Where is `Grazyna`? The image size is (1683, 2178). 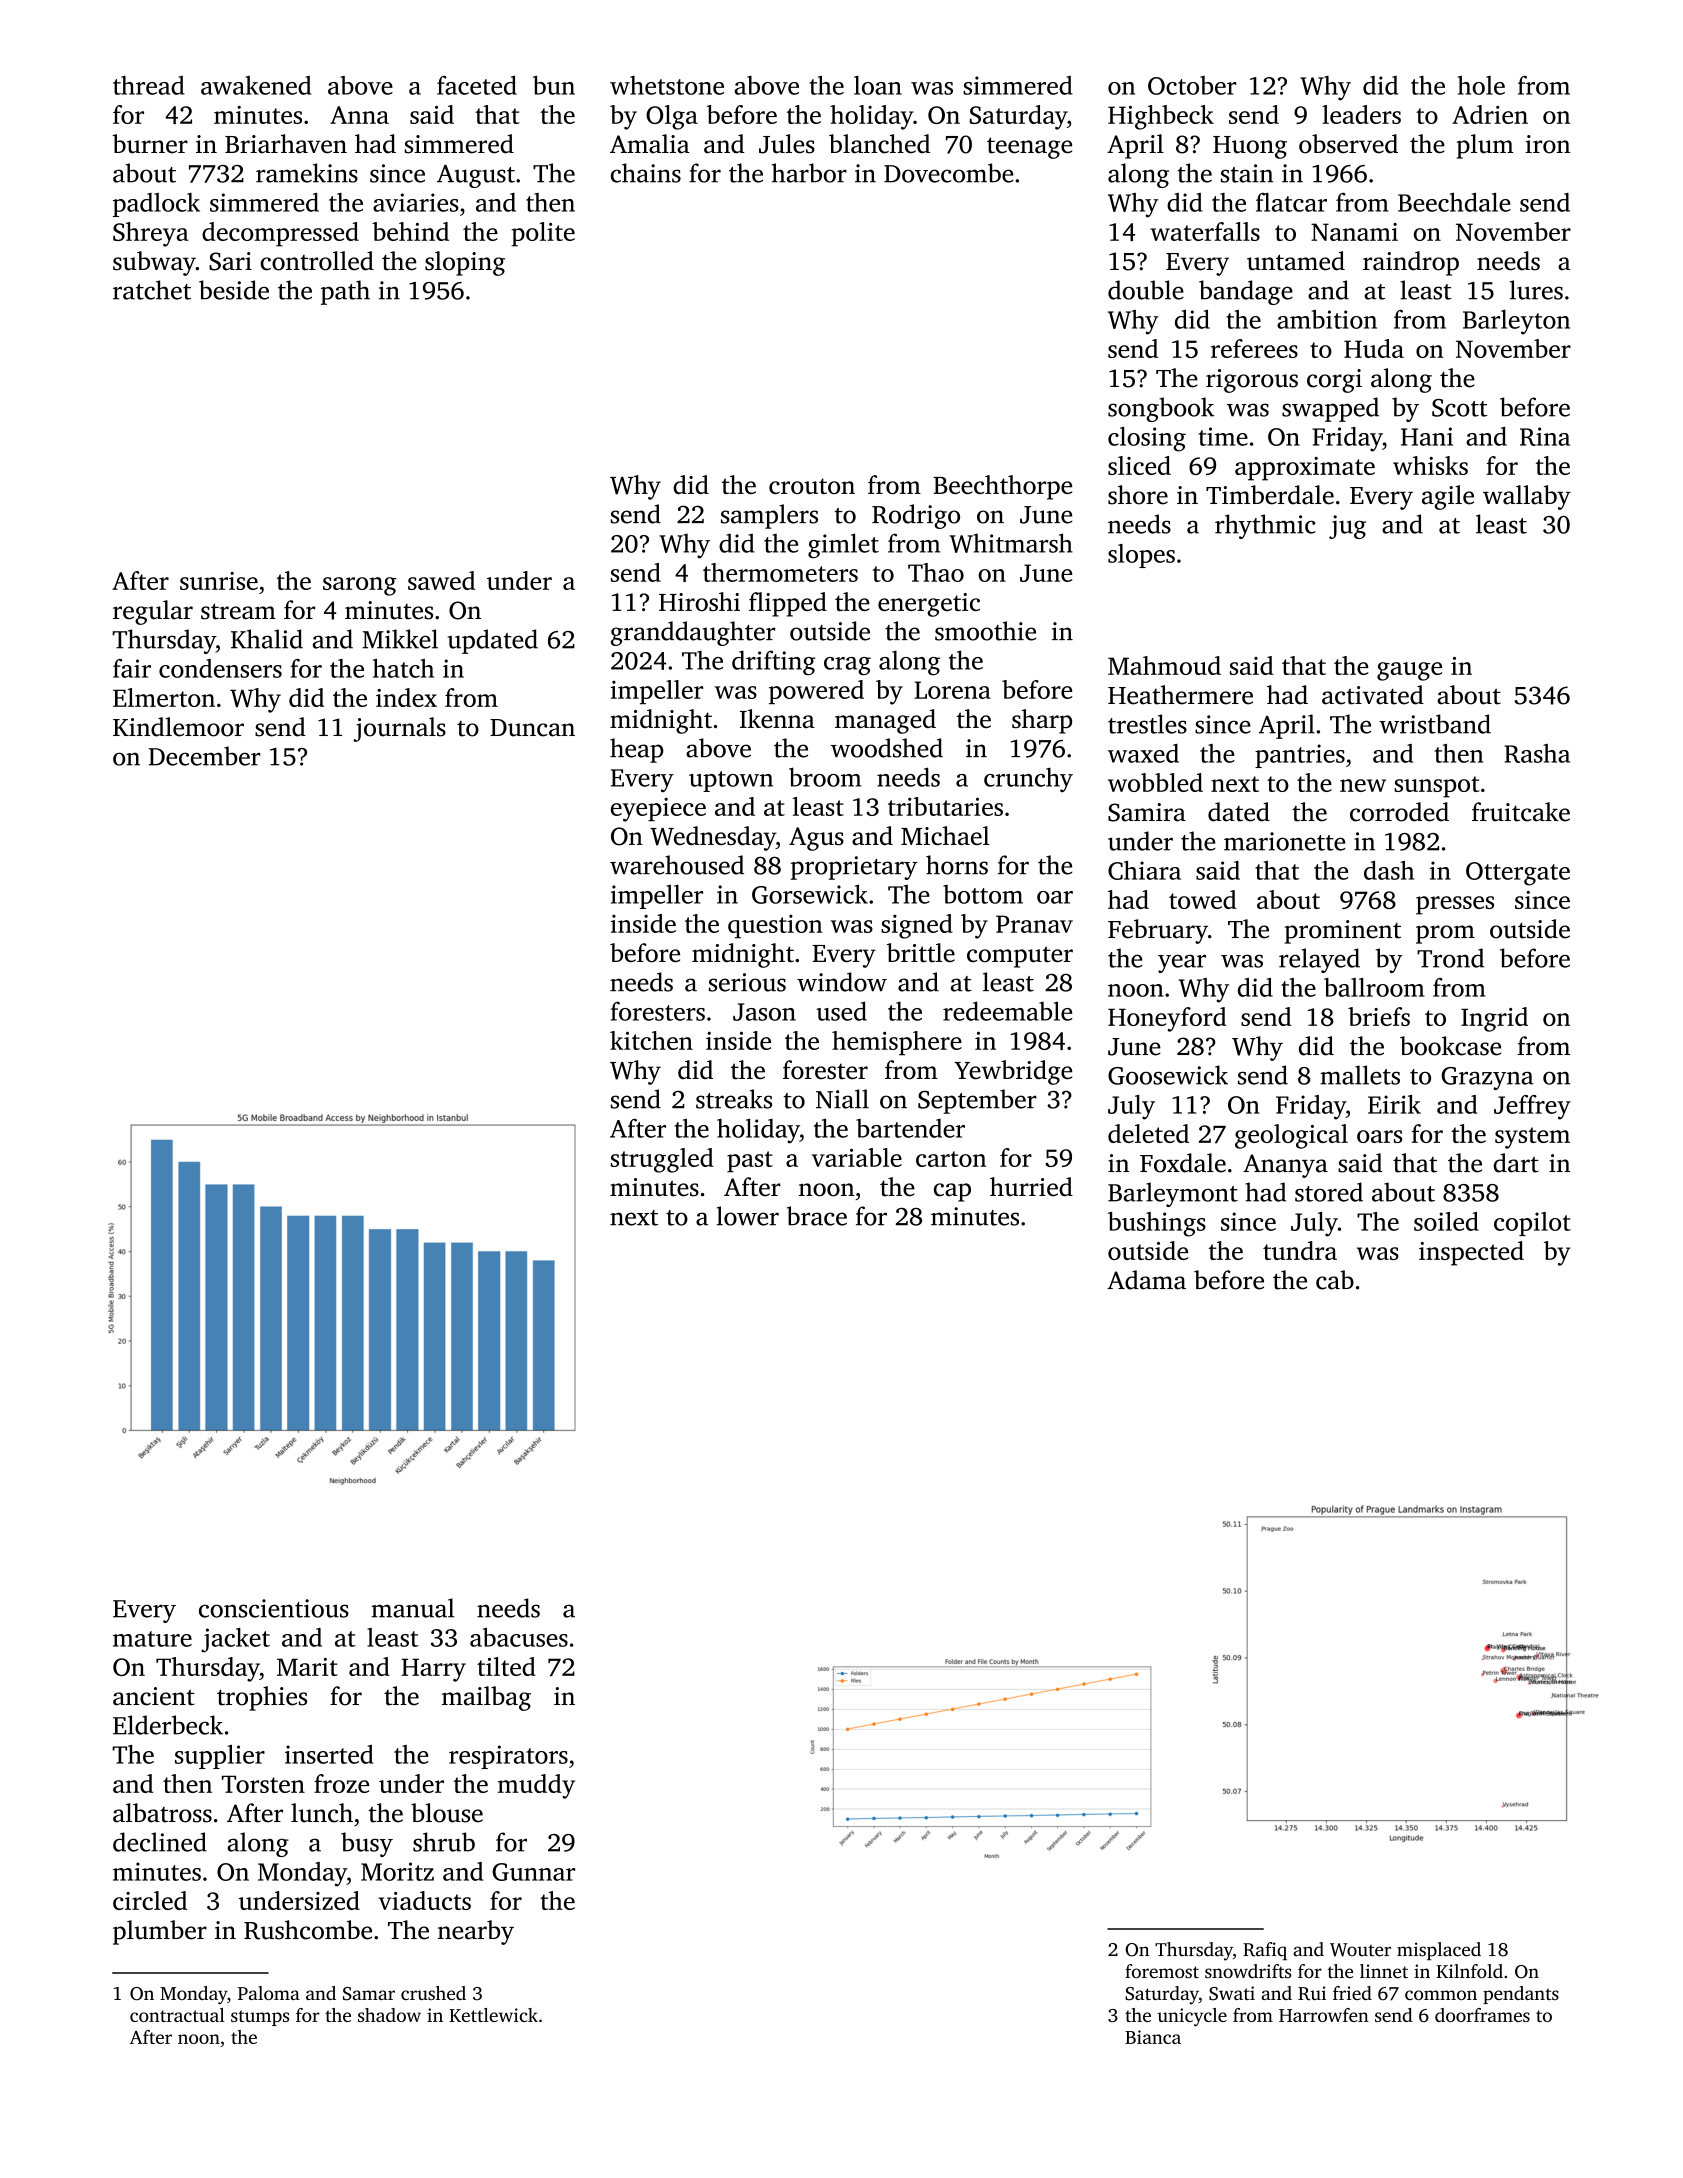
Grazyna is located at coordinates (1487, 1078).
